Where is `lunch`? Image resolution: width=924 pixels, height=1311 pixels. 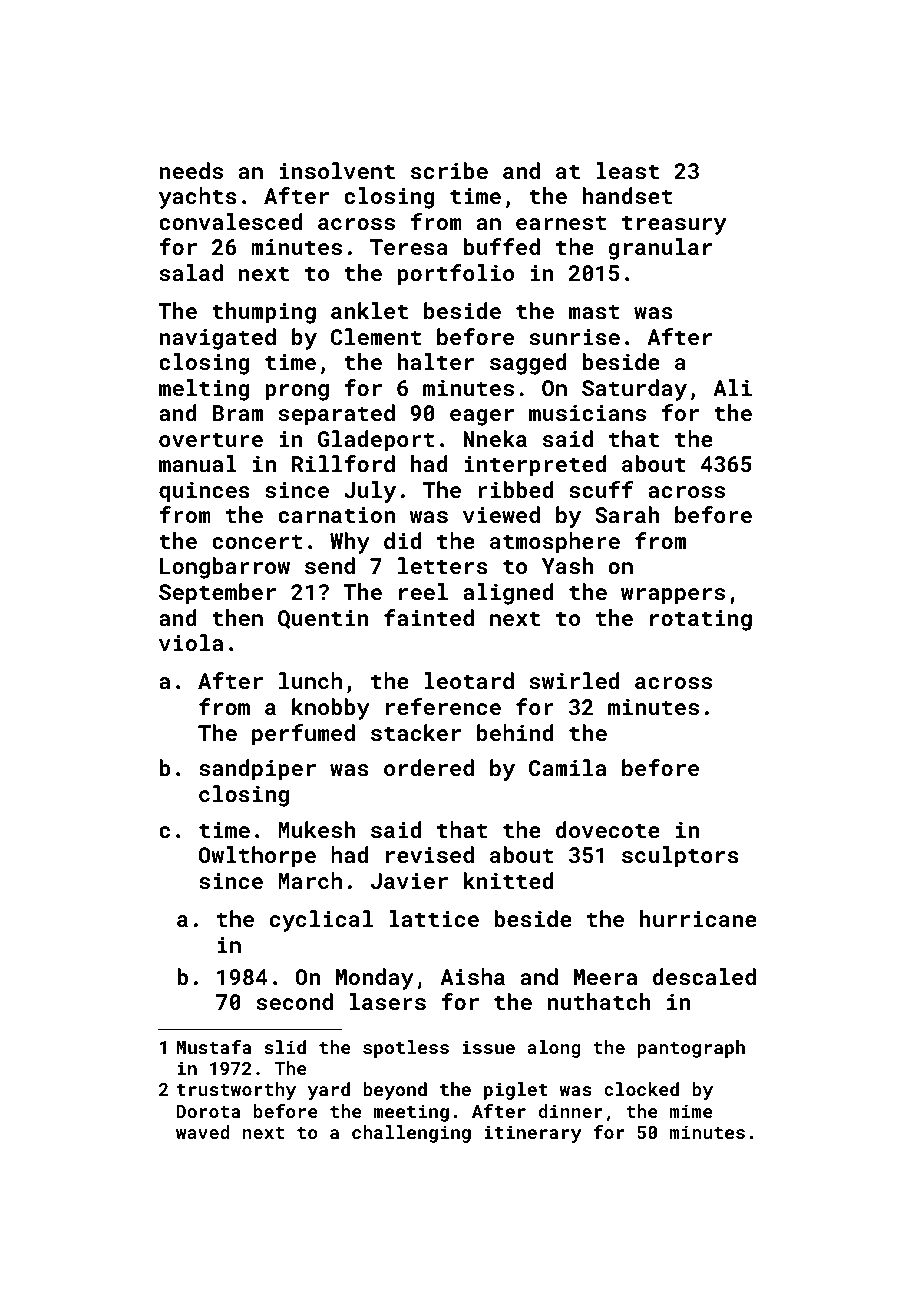
lunch is located at coordinates (310, 680).
